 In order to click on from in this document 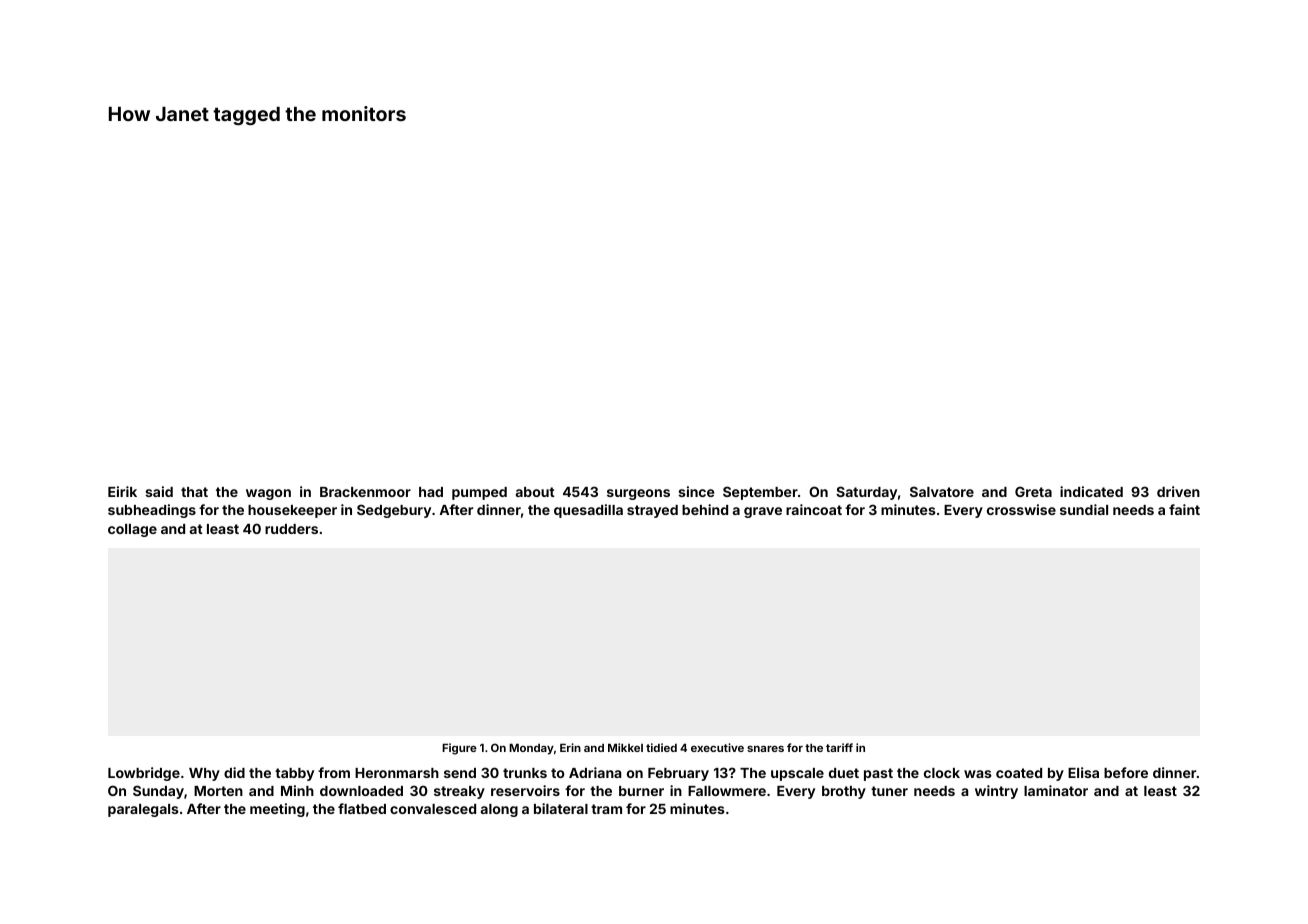, I will do `click(334, 772)`.
